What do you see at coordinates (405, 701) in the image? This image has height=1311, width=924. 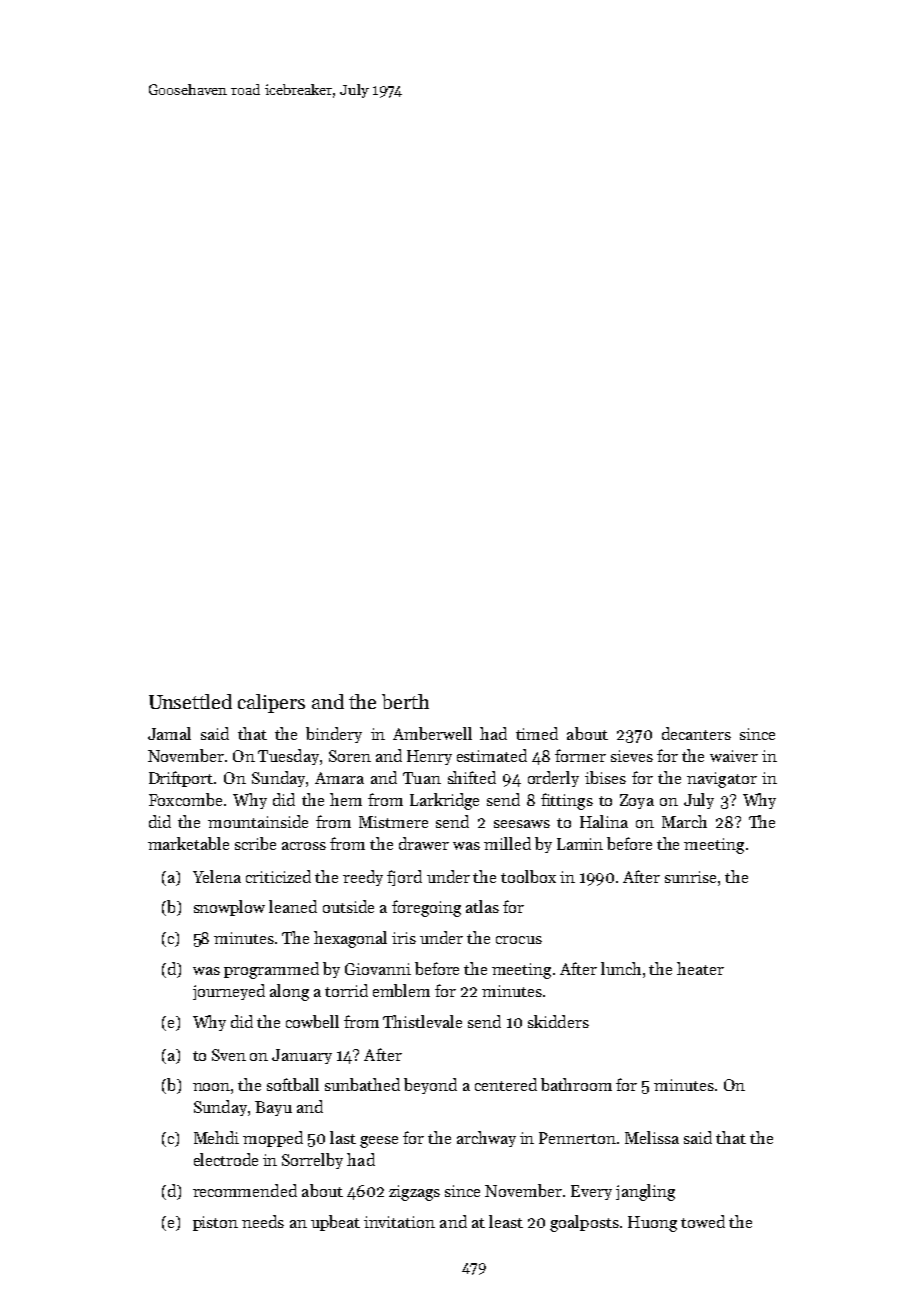 I see `berth` at bounding box center [405, 701].
